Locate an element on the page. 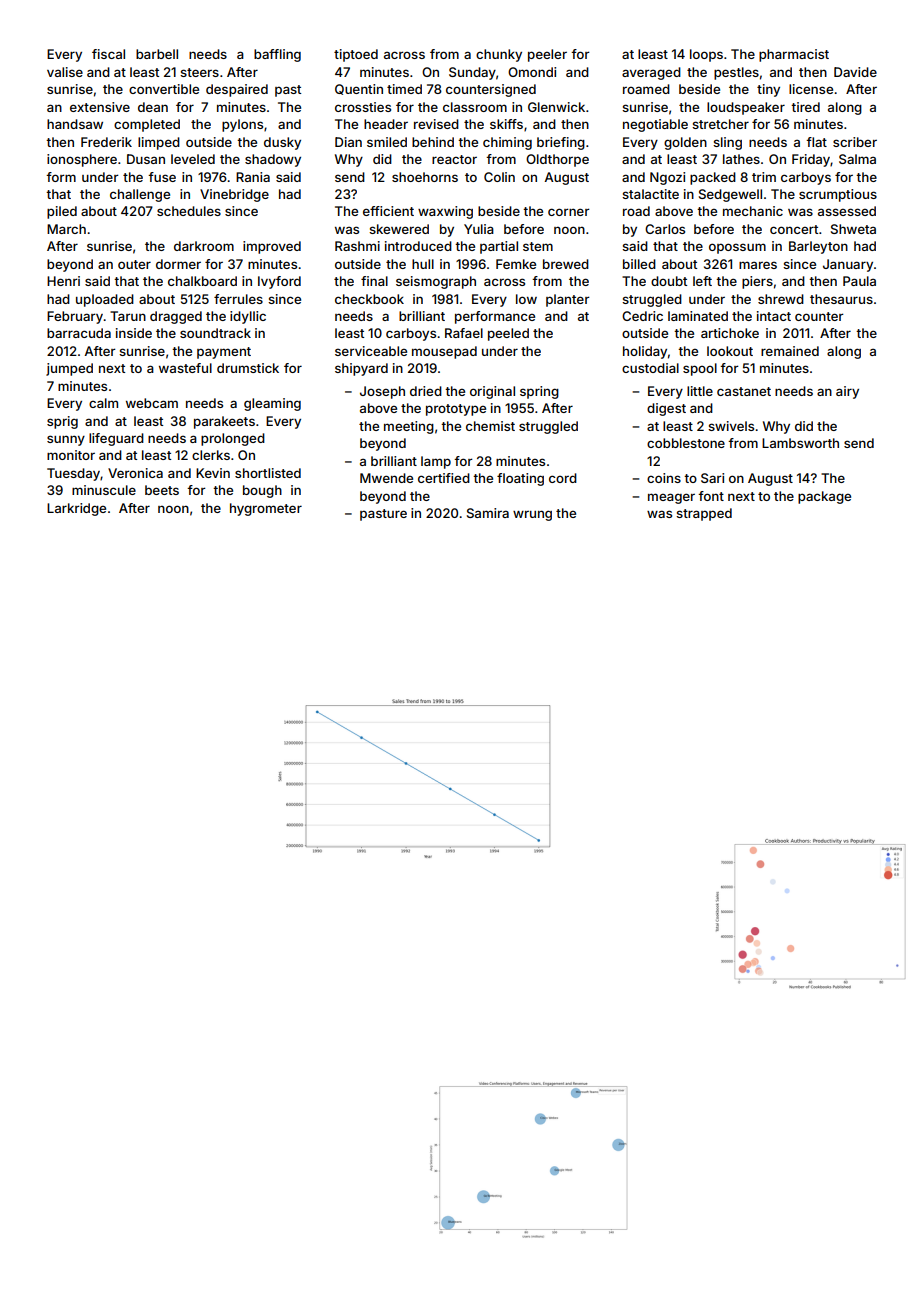  castanet is located at coordinates (744, 391).
